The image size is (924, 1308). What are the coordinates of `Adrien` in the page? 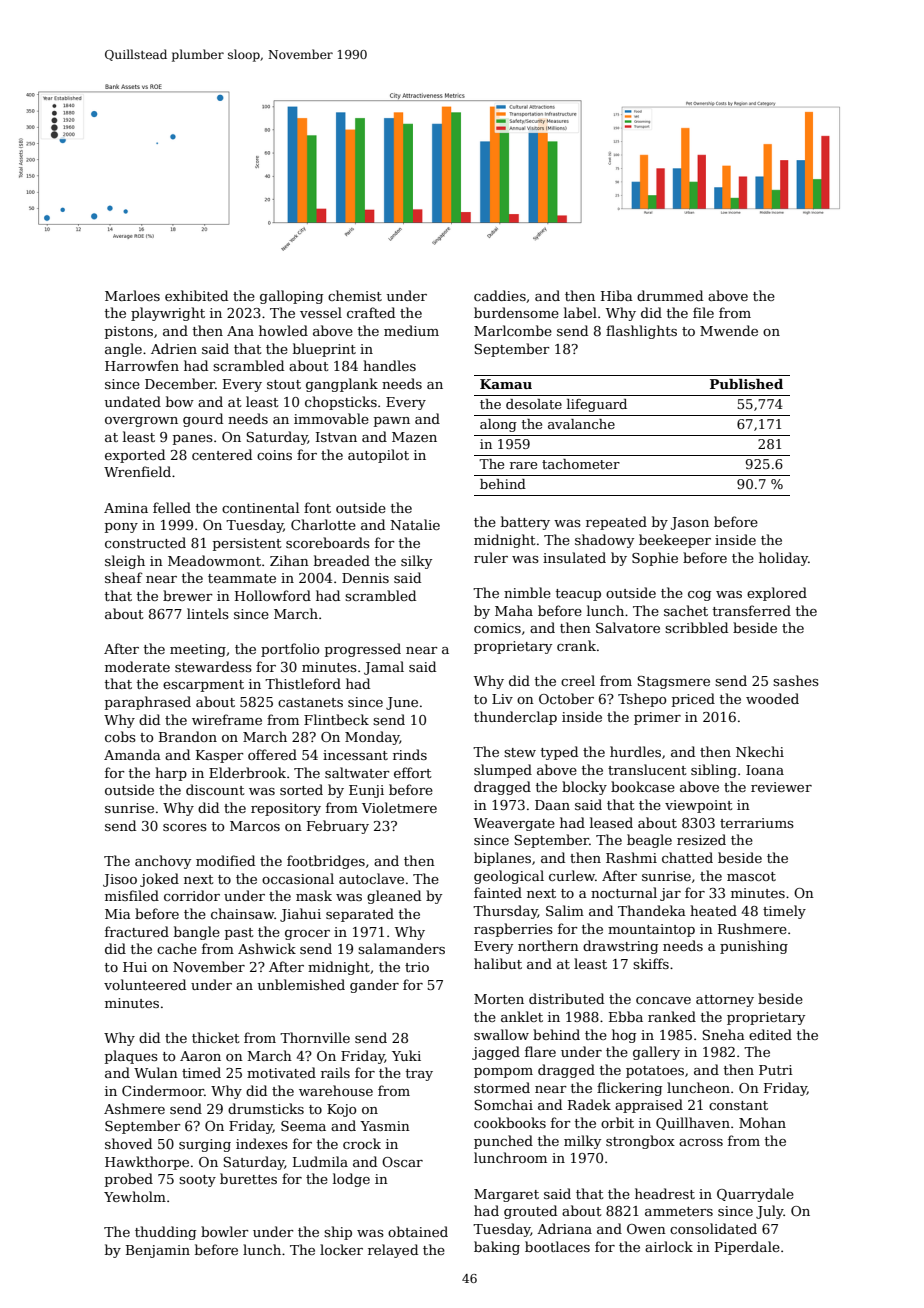 It's located at (174, 348).
